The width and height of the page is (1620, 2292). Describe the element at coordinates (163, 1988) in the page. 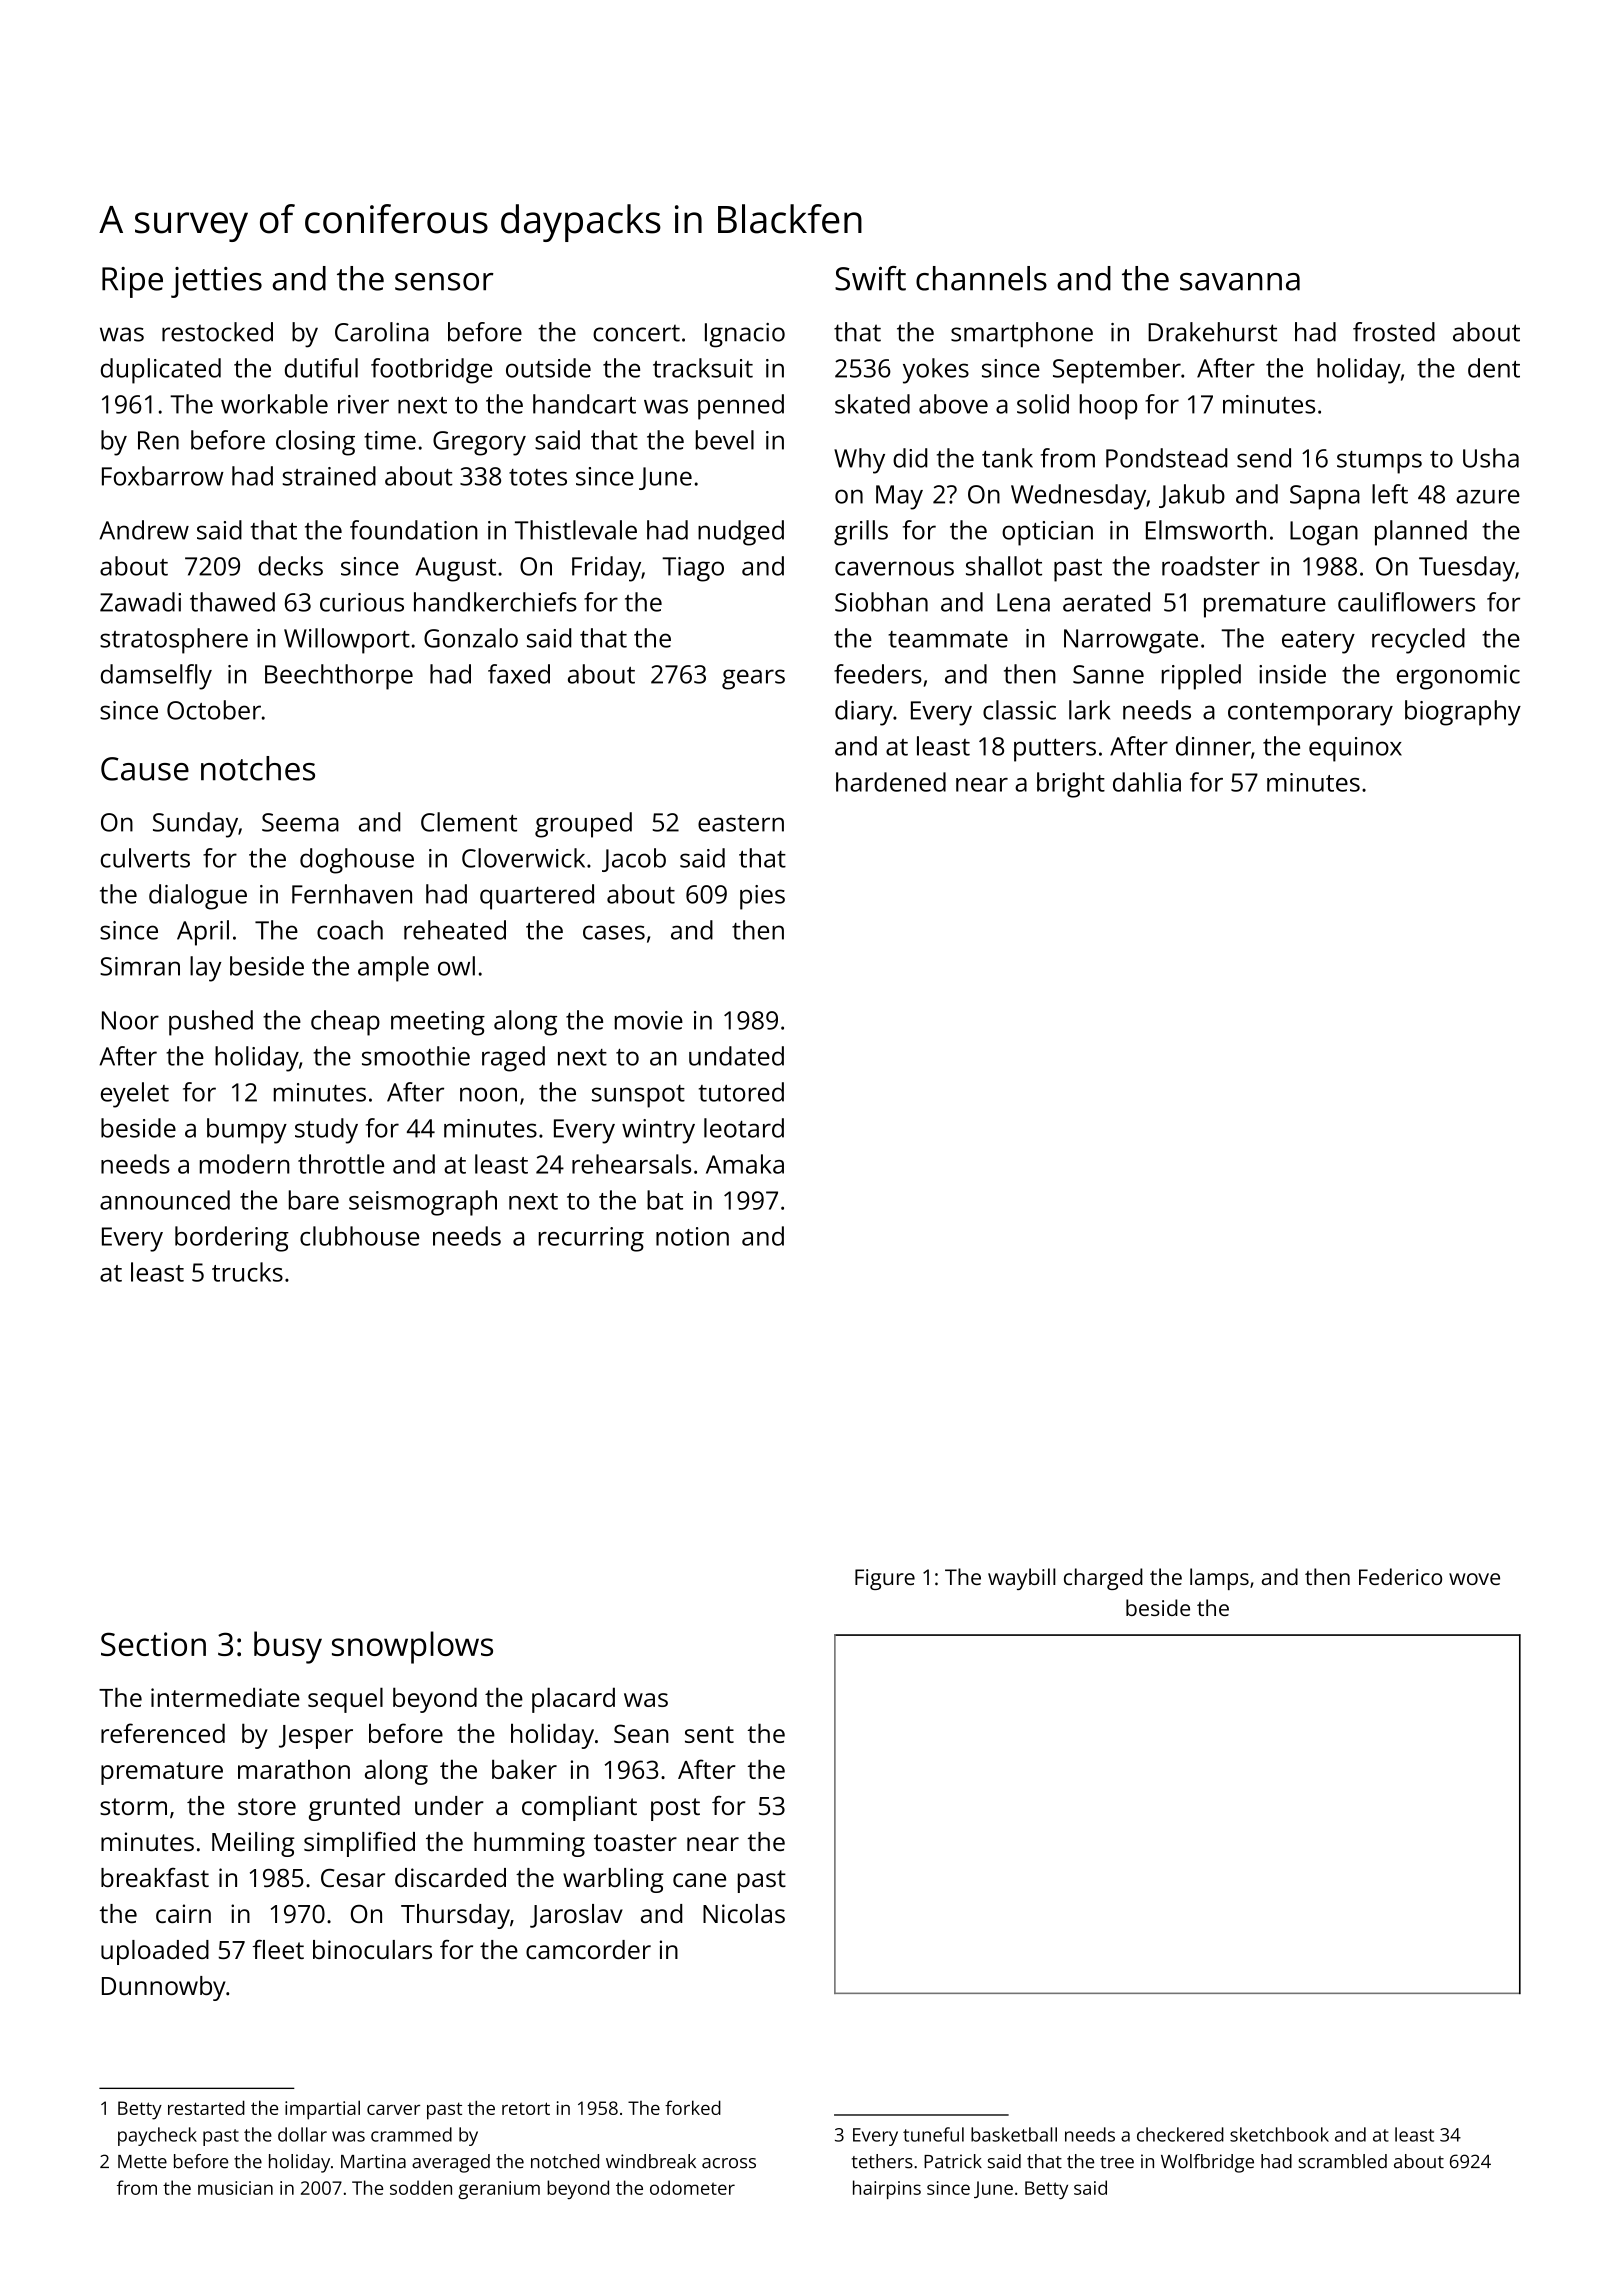

I see `Dunnowby` at that location.
